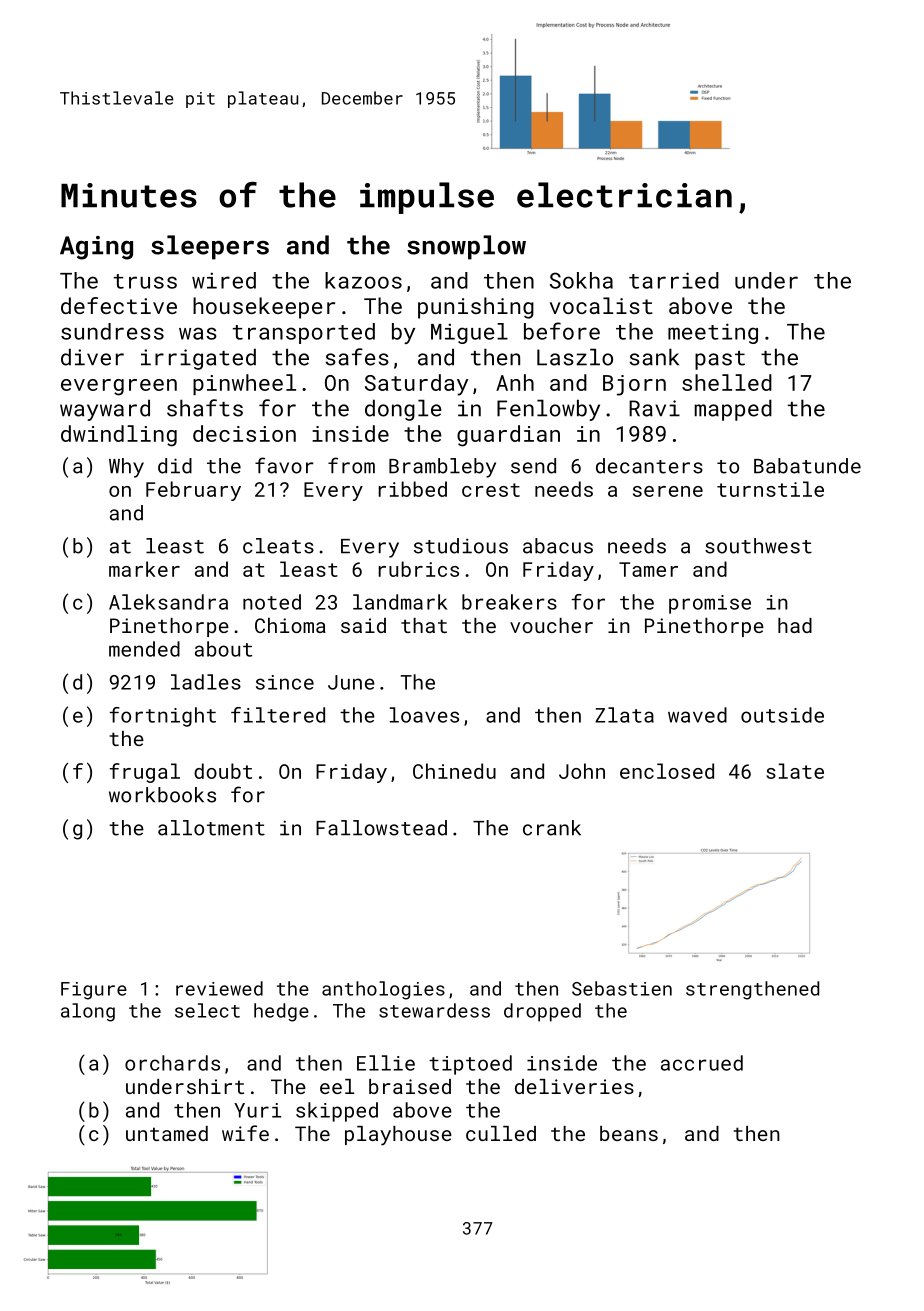 The image size is (924, 1311). What do you see at coordinates (509, 602) in the image?
I see `breakers` at bounding box center [509, 602].
